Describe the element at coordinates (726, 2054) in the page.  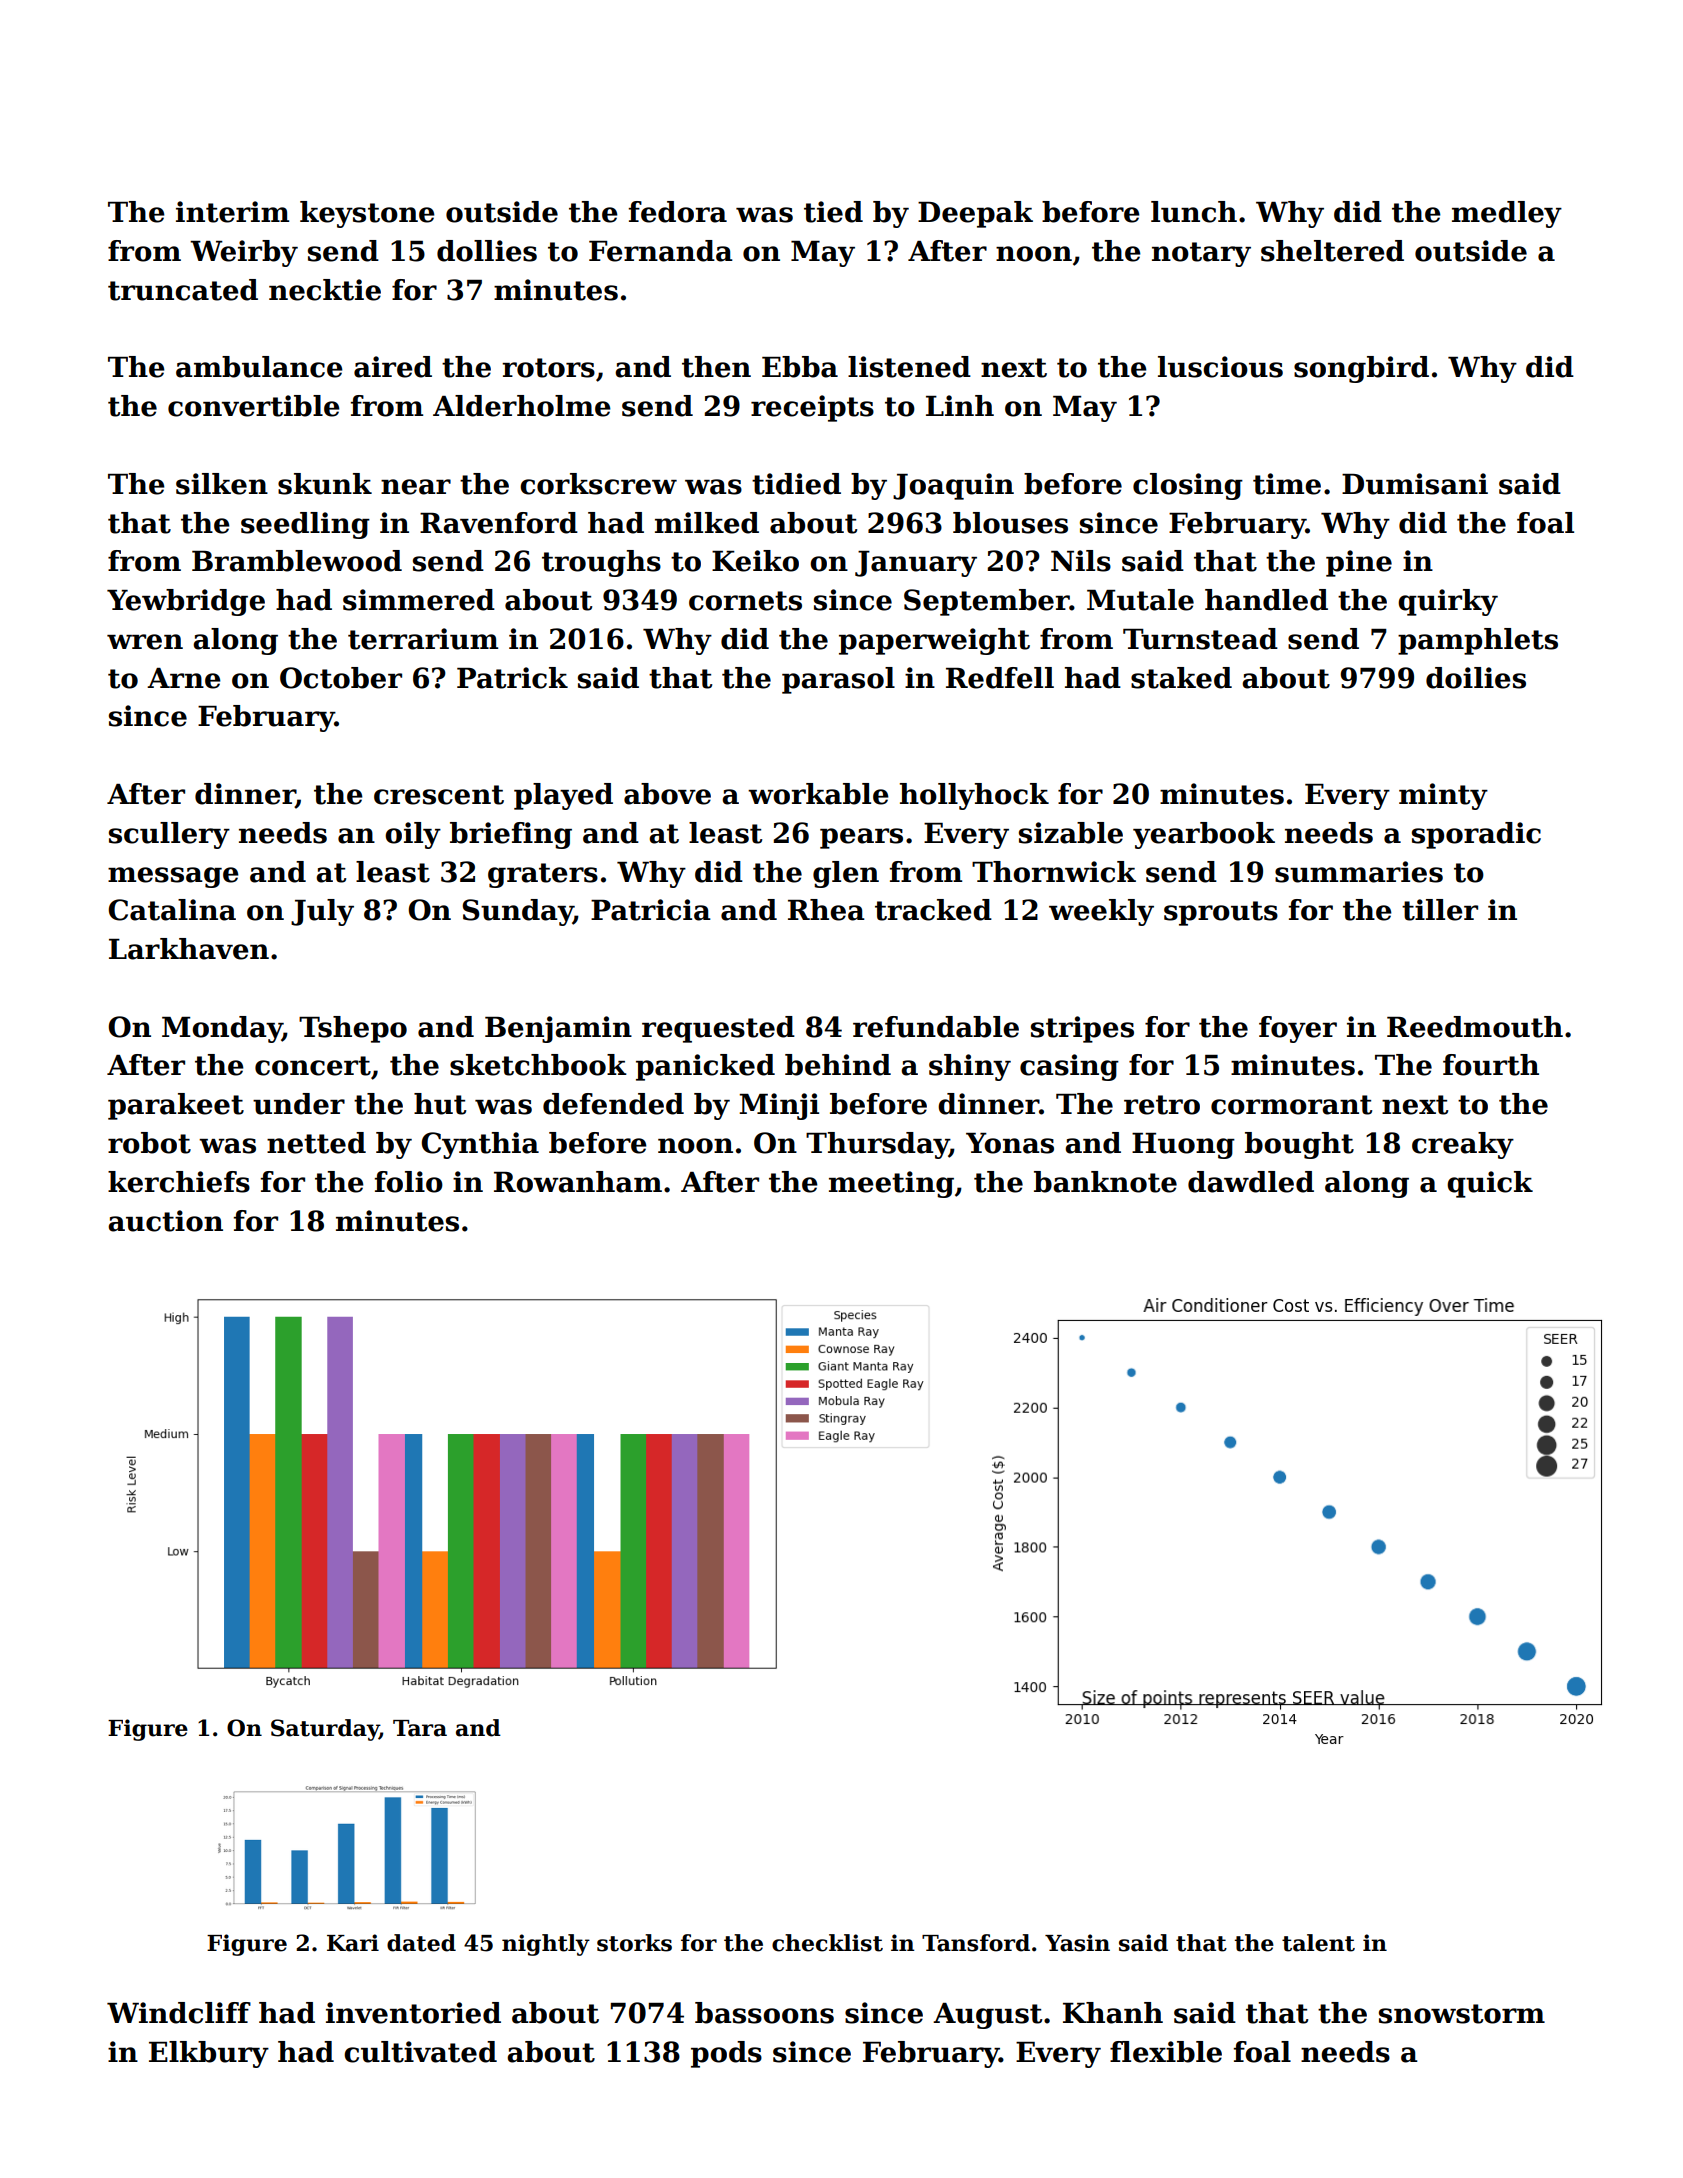
I see `pods` at that location.
